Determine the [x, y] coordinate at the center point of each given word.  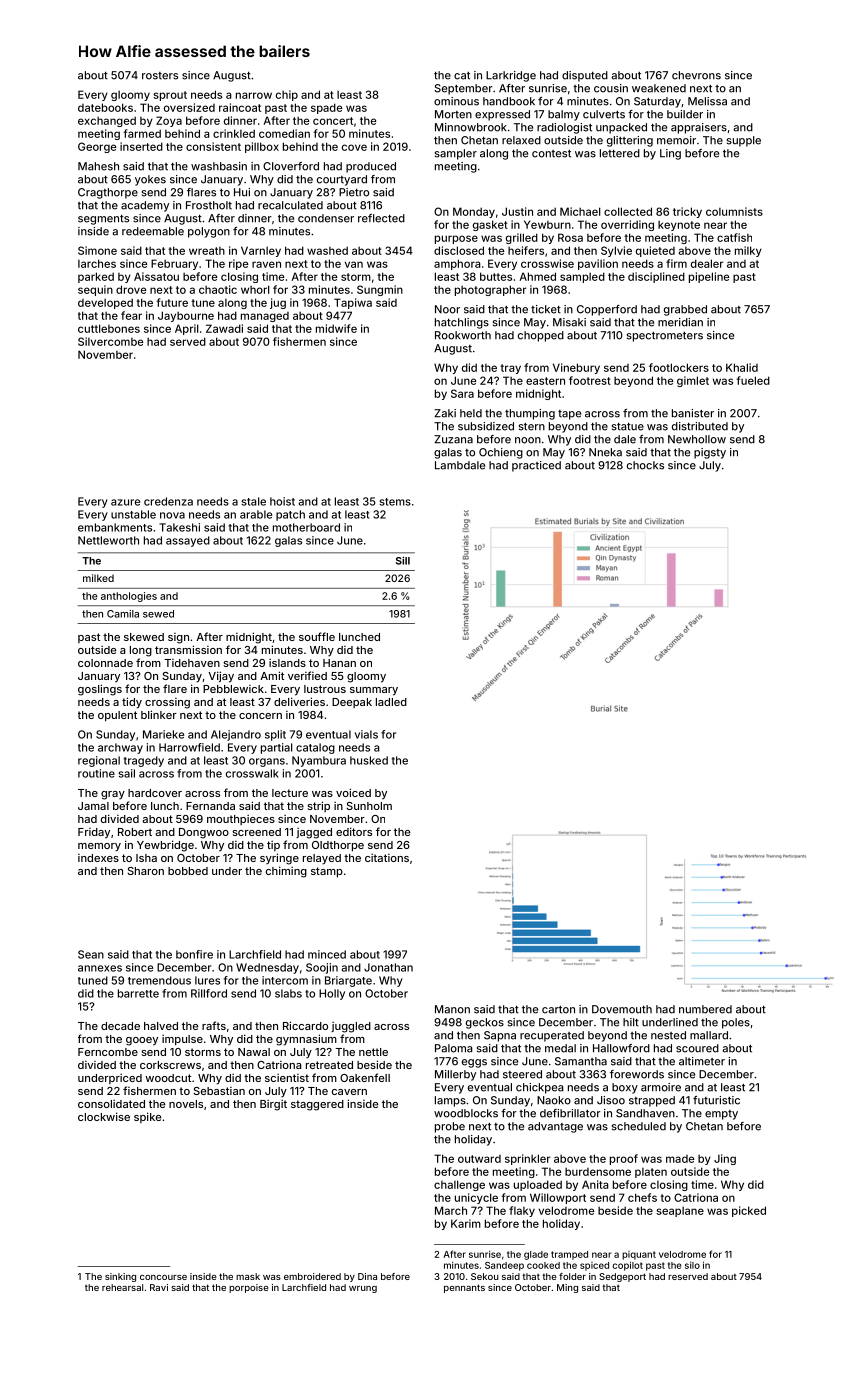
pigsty [710, 453]
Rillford [209, 993]
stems [395, 502]
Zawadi [224, 328]
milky [748, 251]
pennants [464, 1288]
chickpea [540, 1088]
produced [371, 167]
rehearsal [122, 1287]
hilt [631, 1022]
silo [692, 1265]
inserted [141, 146]
